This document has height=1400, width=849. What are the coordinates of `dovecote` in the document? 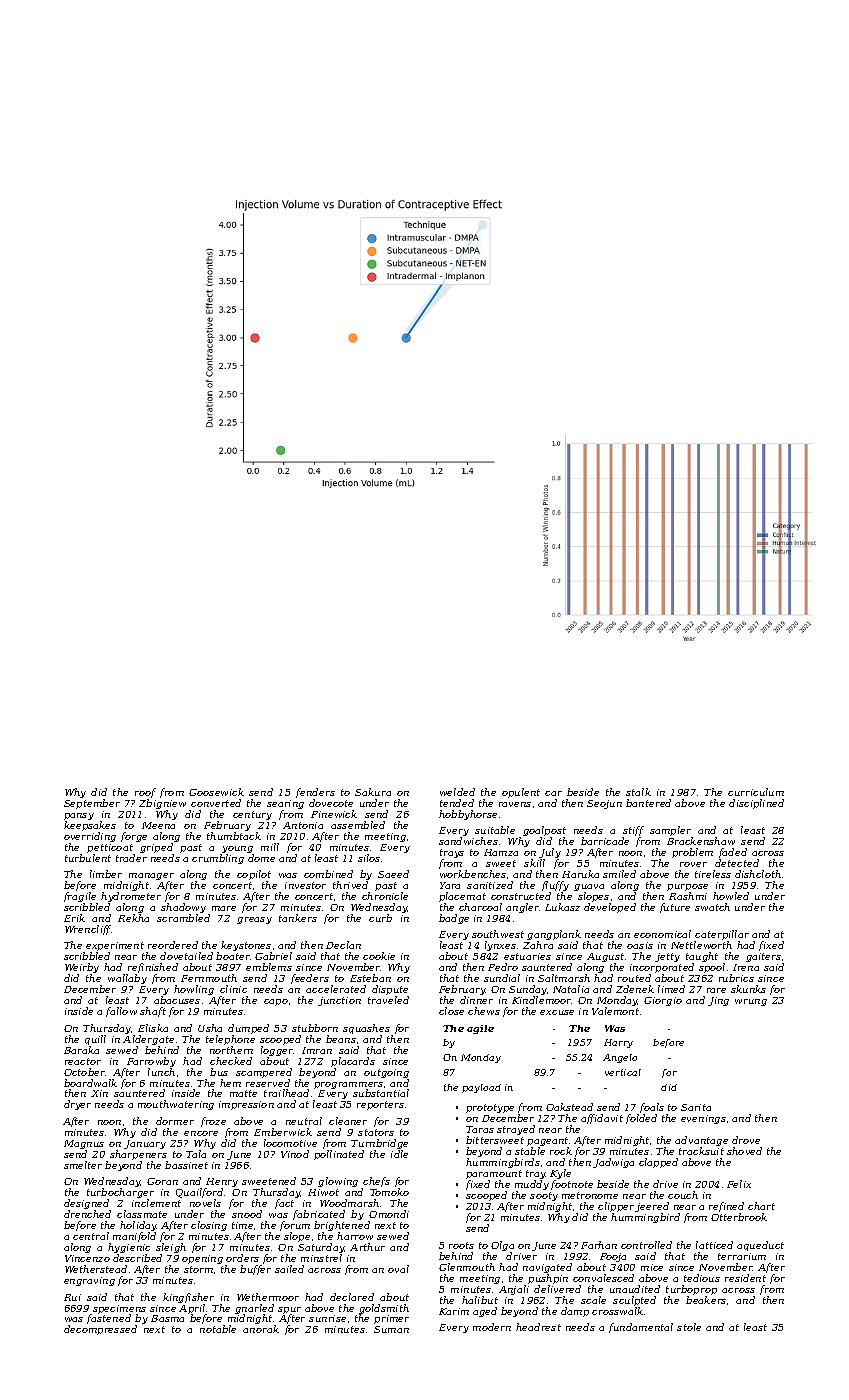 It's located at (331, 803).
